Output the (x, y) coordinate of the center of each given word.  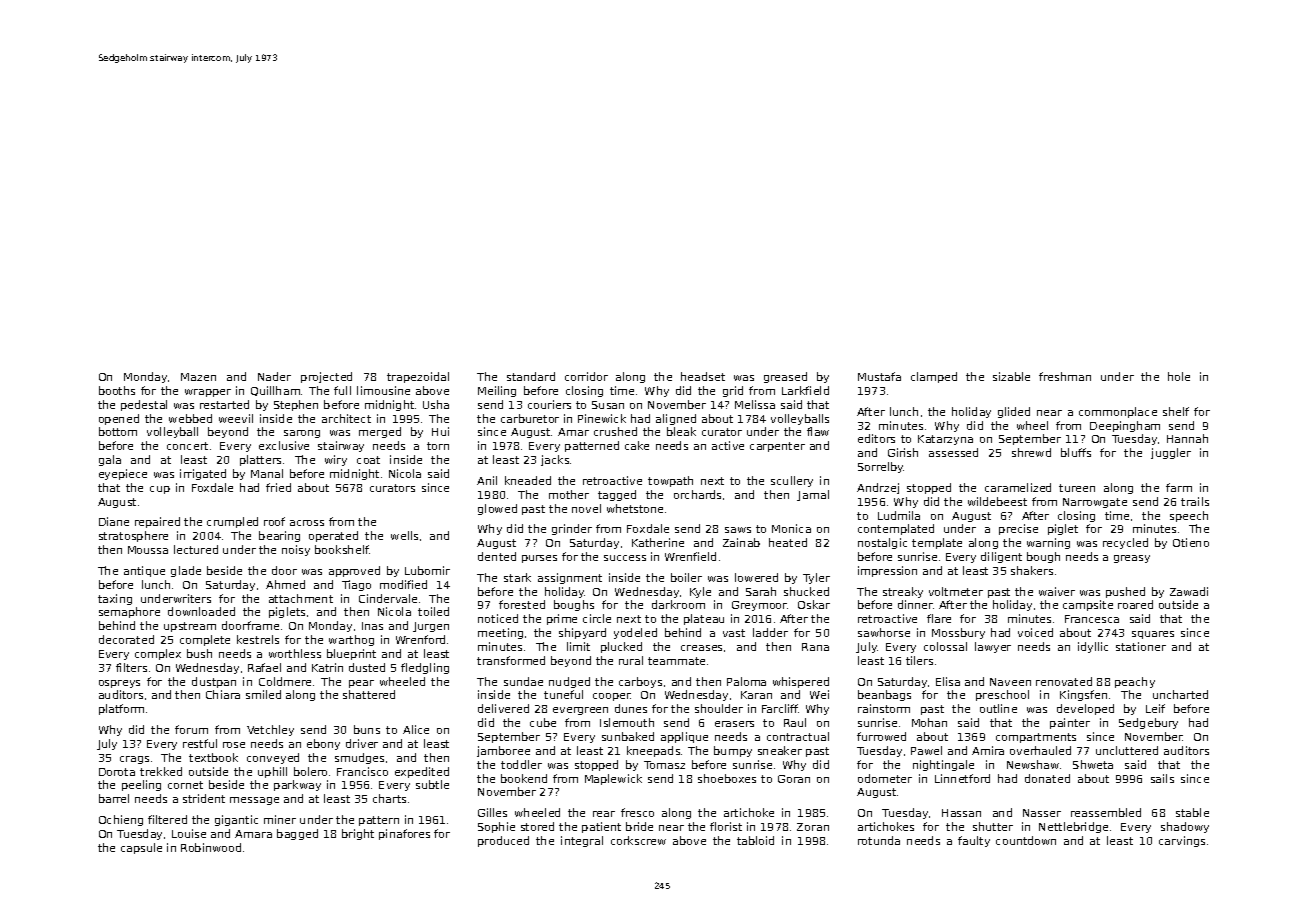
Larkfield (805, 390)
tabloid (755, 840)
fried (278, 487)
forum (191, 729)
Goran (794, 779)
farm (1179, 487)
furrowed (881, 736)
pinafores (404, 834)
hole (1179, 376)
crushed (615, 431)
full (342, 390)
